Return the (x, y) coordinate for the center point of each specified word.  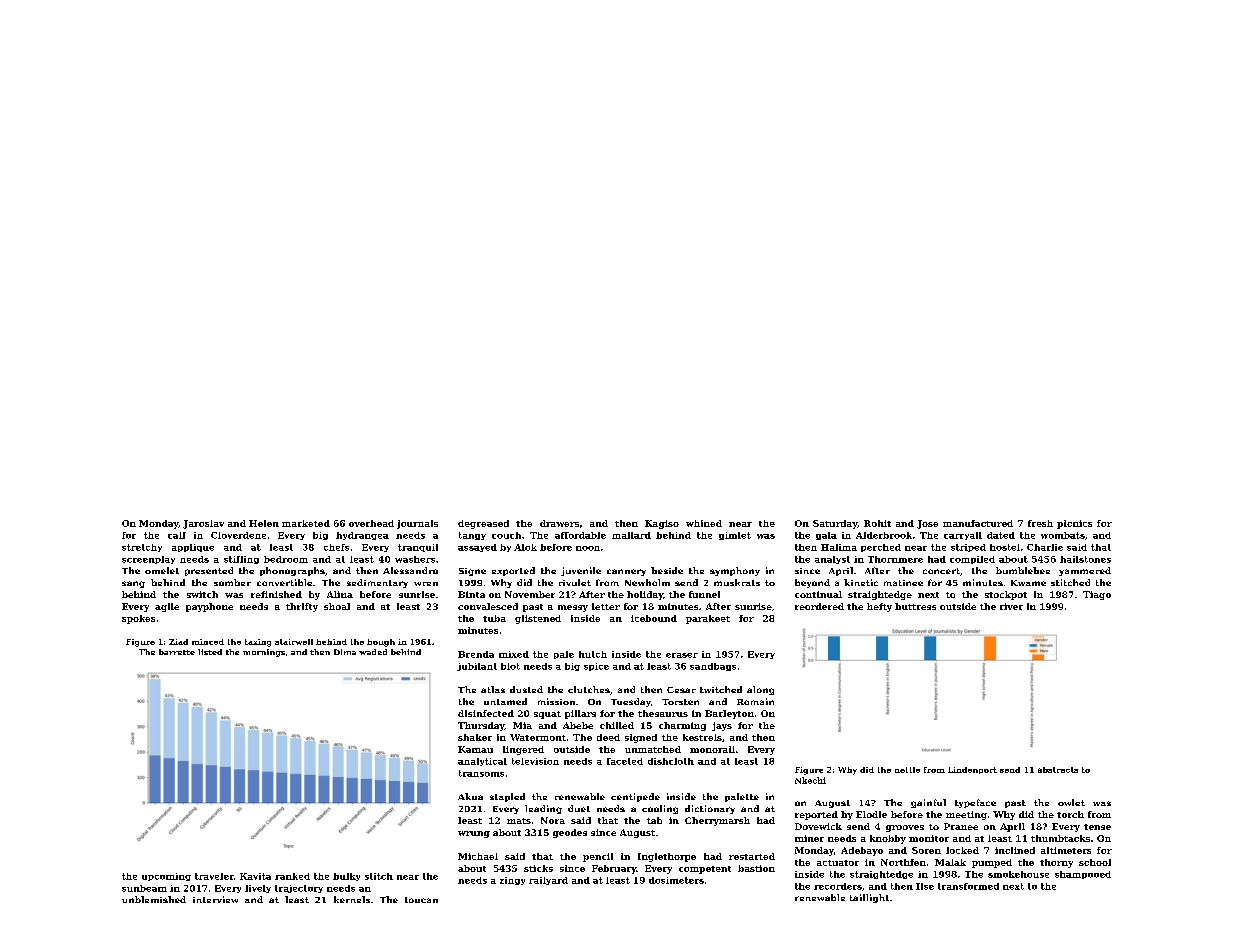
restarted (752, 856)
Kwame (1028, 583)
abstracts (1058, 770)
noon (588, 548)
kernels (352, 899)
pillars (580, 714)
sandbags (713, 667)
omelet (162, 570)
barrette (177, 652)
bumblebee (1023, 570)
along (760, 690)
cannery (626, 572)
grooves (905, 828)
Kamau (475, 749)
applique (193, 548)
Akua (470, 796)
